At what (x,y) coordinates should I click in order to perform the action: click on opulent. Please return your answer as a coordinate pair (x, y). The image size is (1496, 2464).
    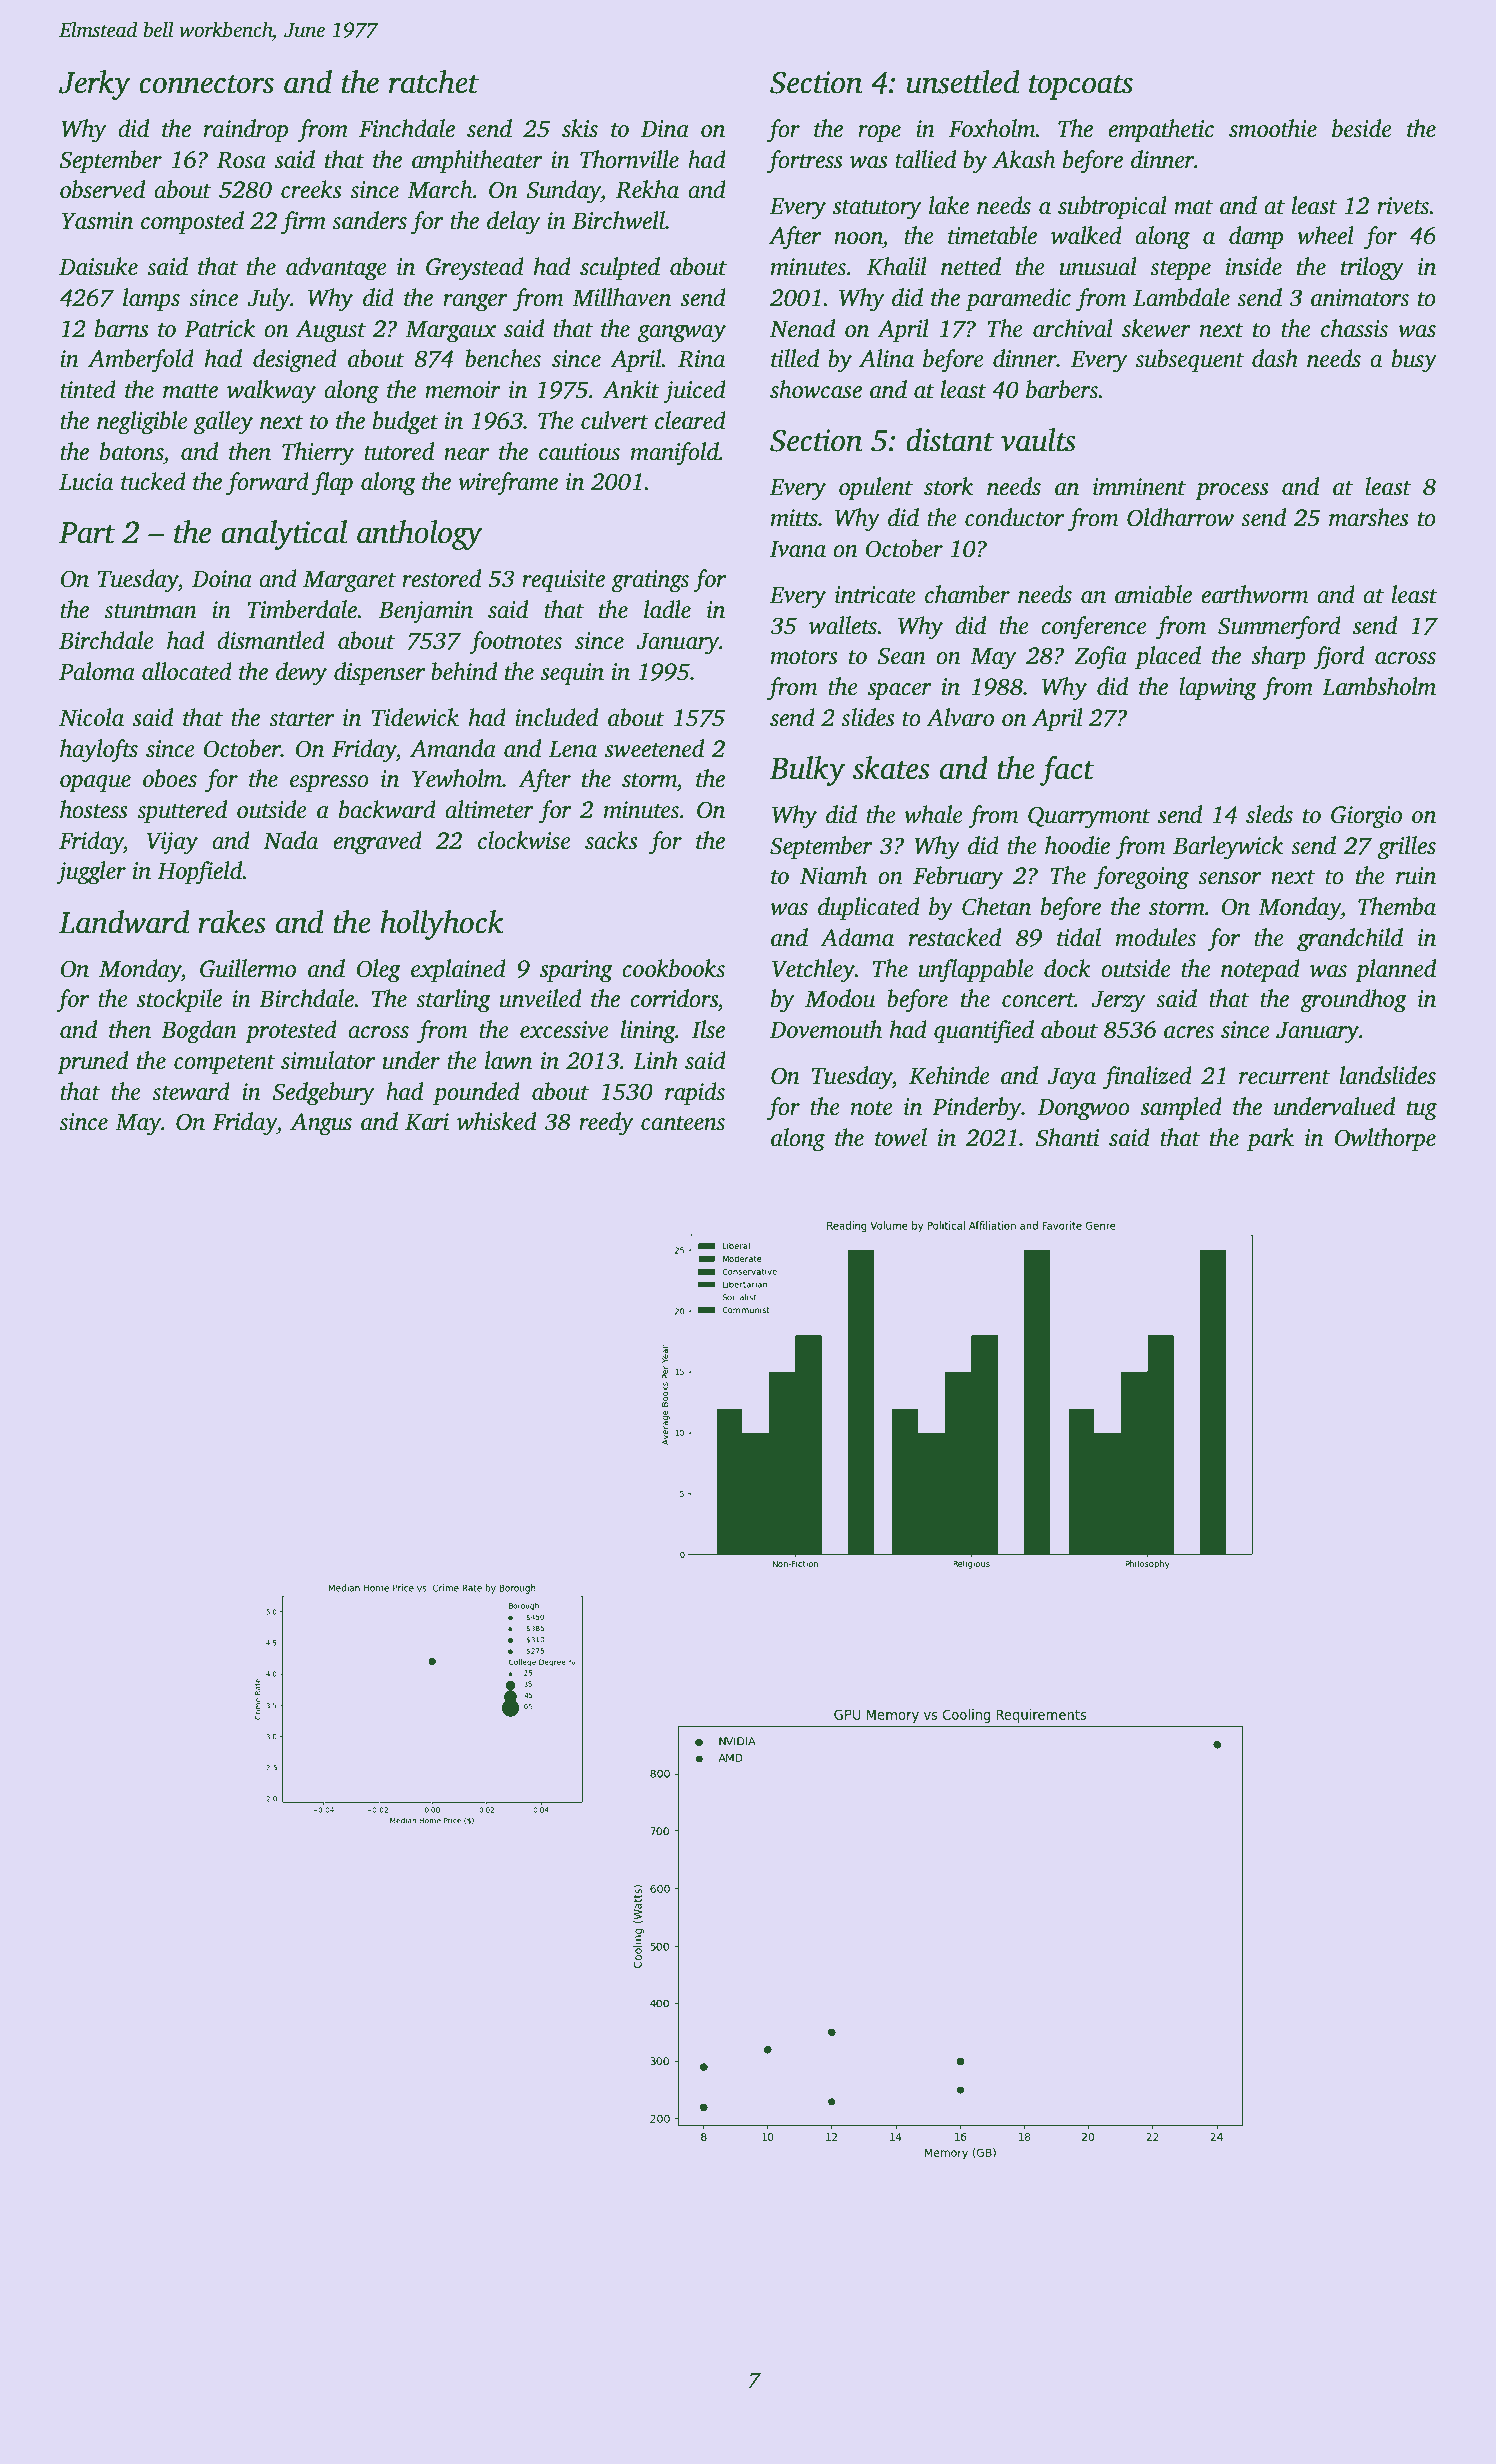
    Looking at the image, I should click on (876, 489).
